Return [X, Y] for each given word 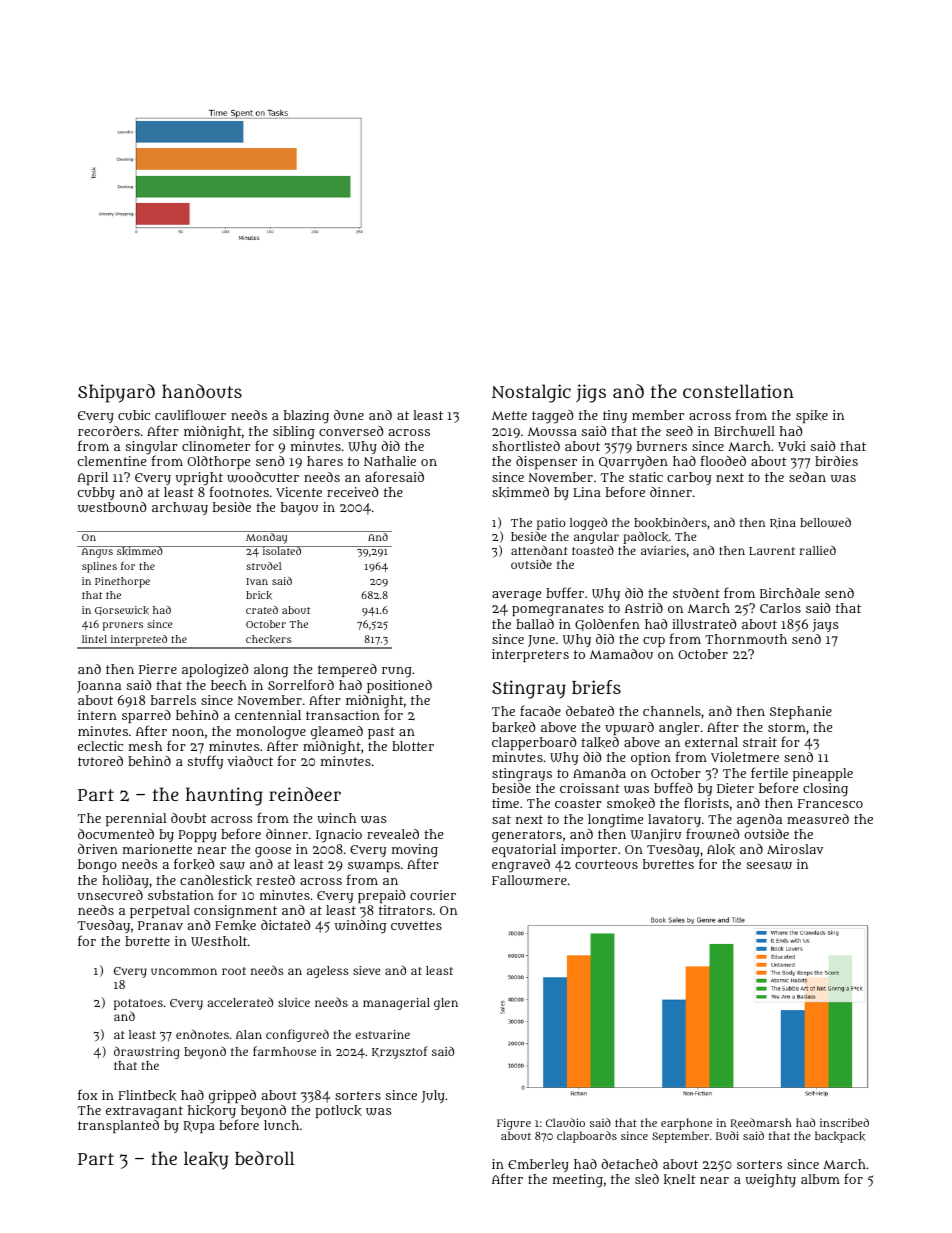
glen [446, 1004]
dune [349, 415]
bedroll [264, 1158]
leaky [206, 1160]
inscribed [844, 1122]
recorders [109, 431]
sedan [807, 477]
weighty [770, 1181]
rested [276, 880]
